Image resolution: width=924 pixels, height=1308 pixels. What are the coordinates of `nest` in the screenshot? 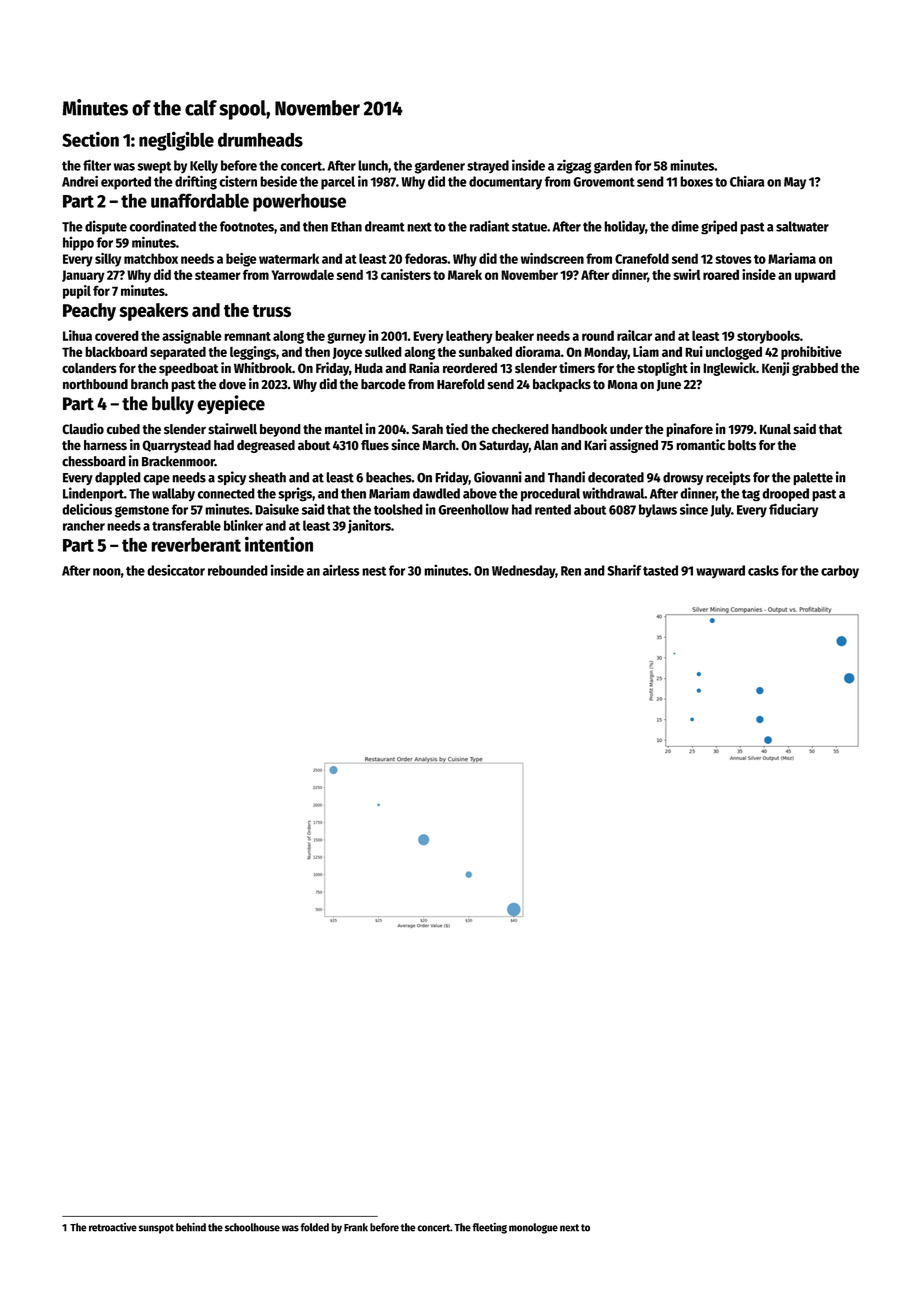 It's located at (374, 571).
